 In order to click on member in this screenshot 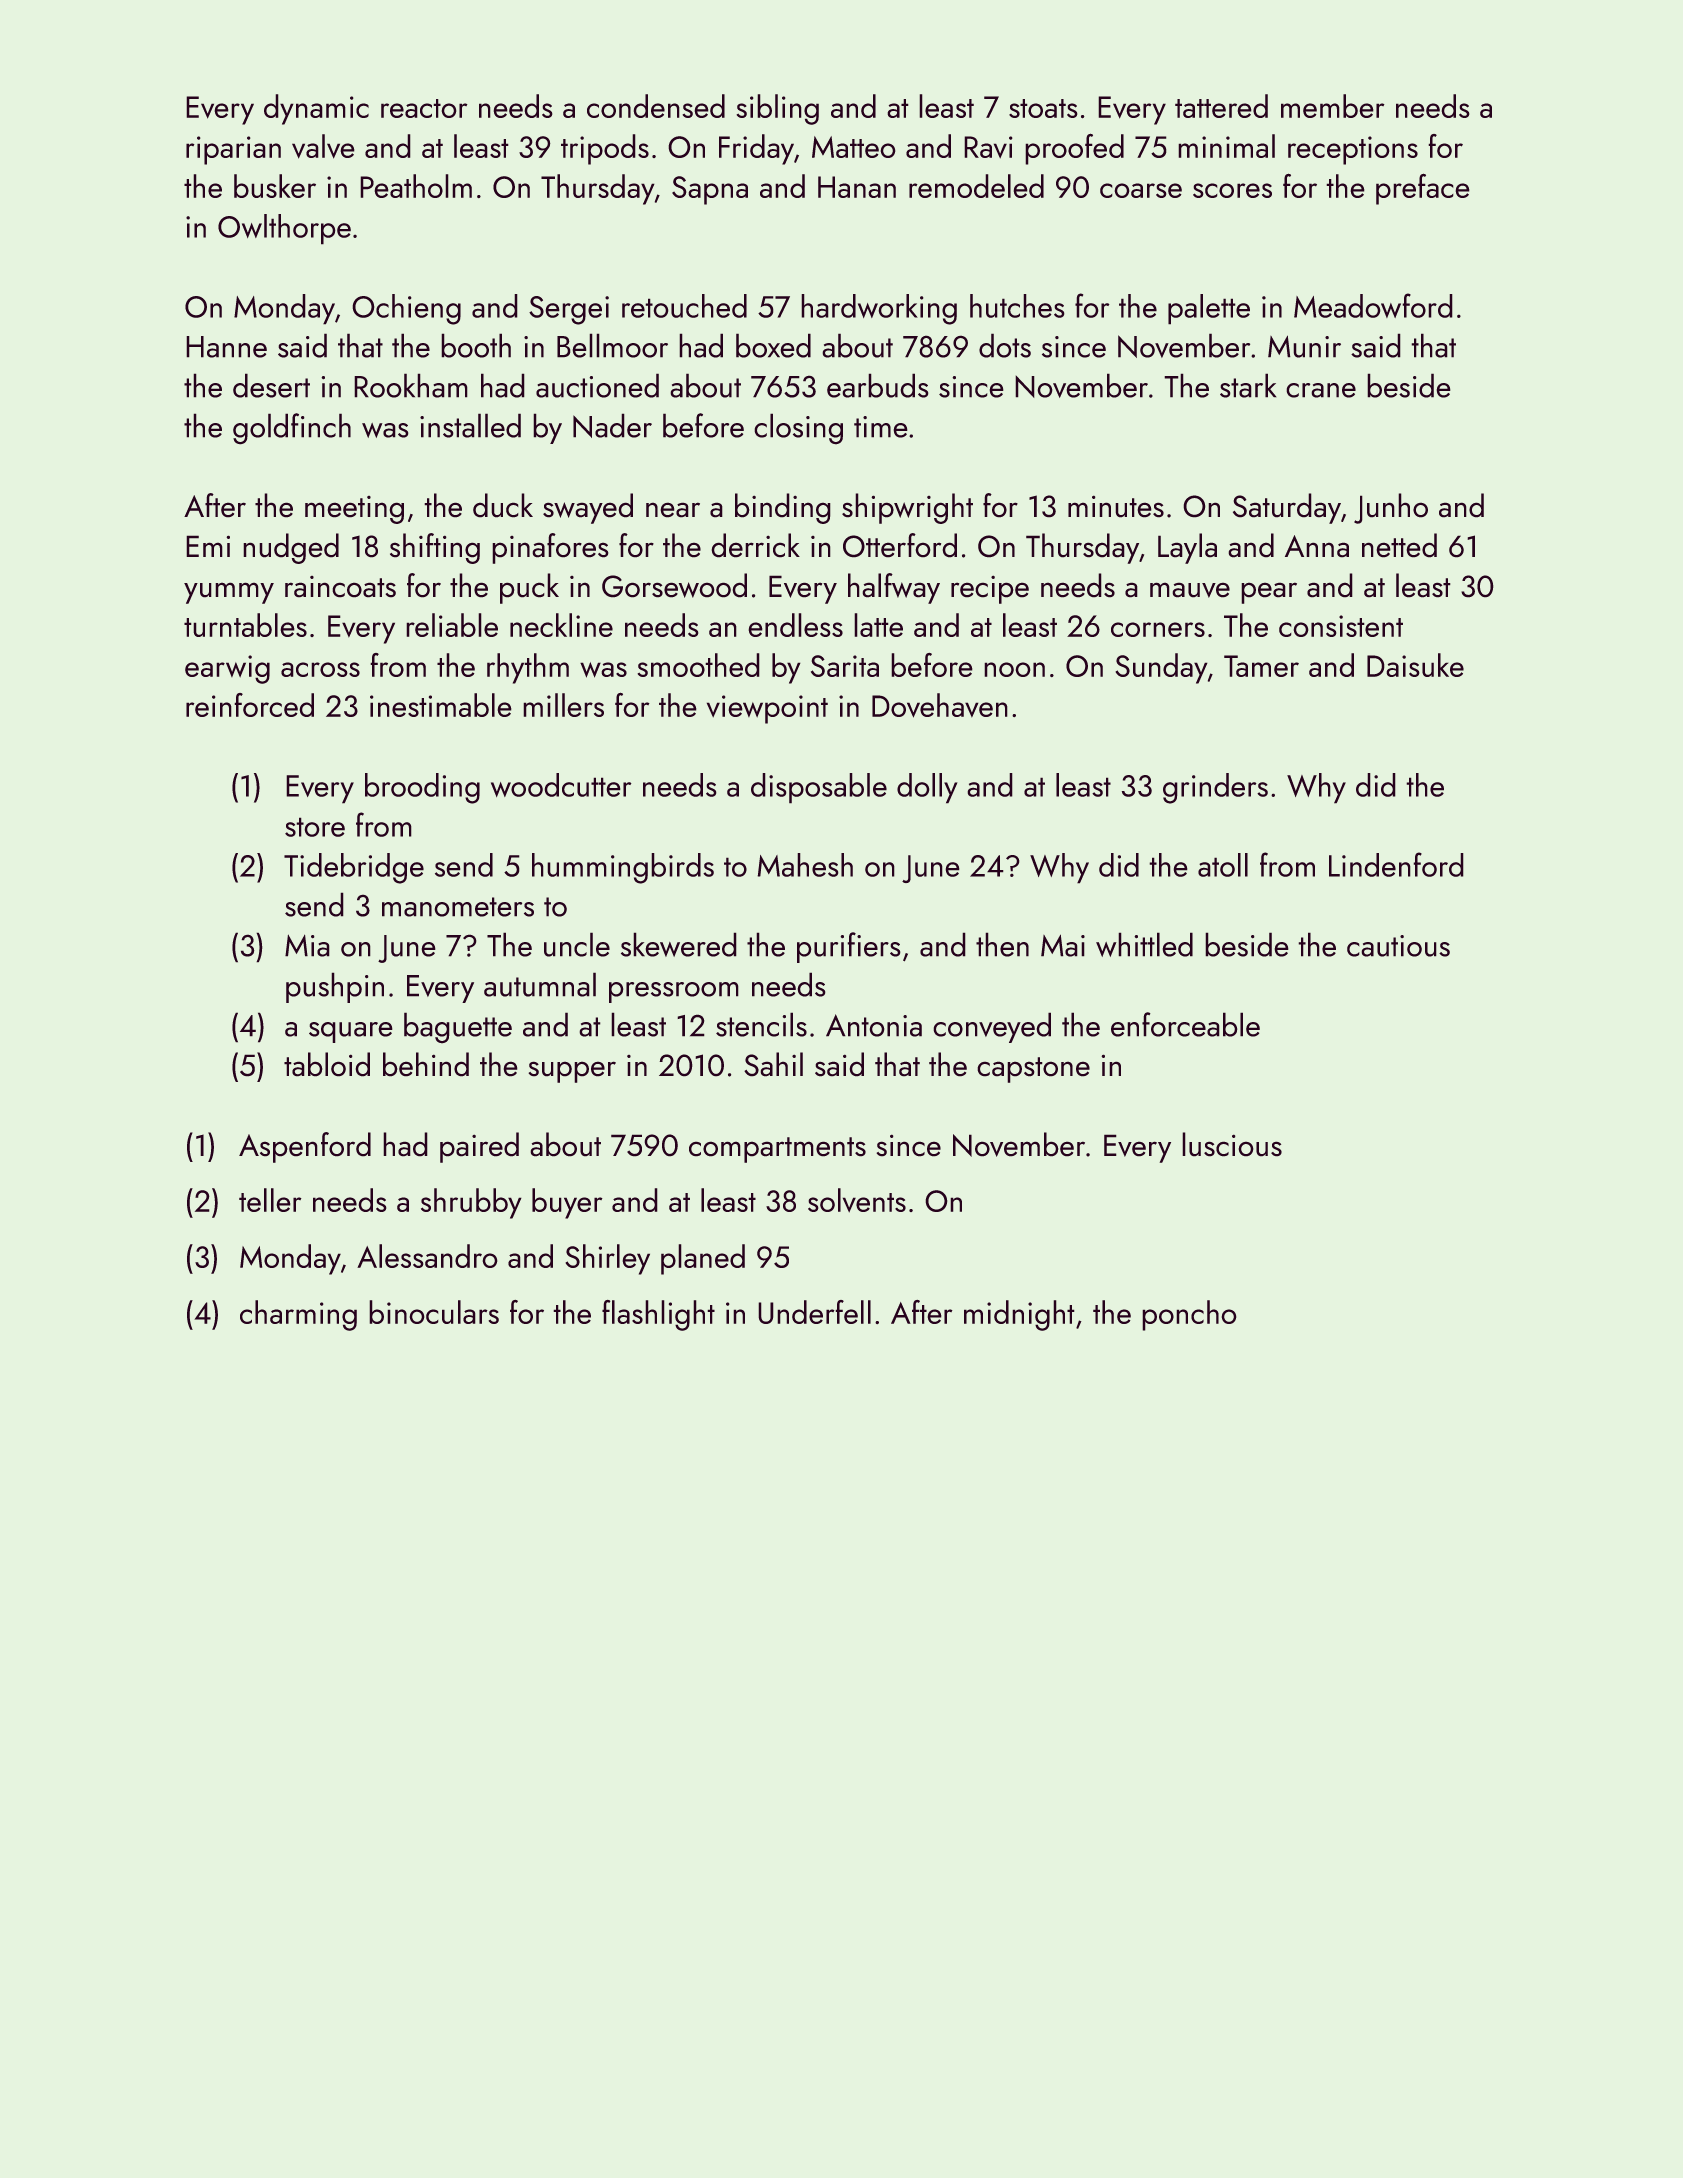, I will do `click(1333, 106)`.
